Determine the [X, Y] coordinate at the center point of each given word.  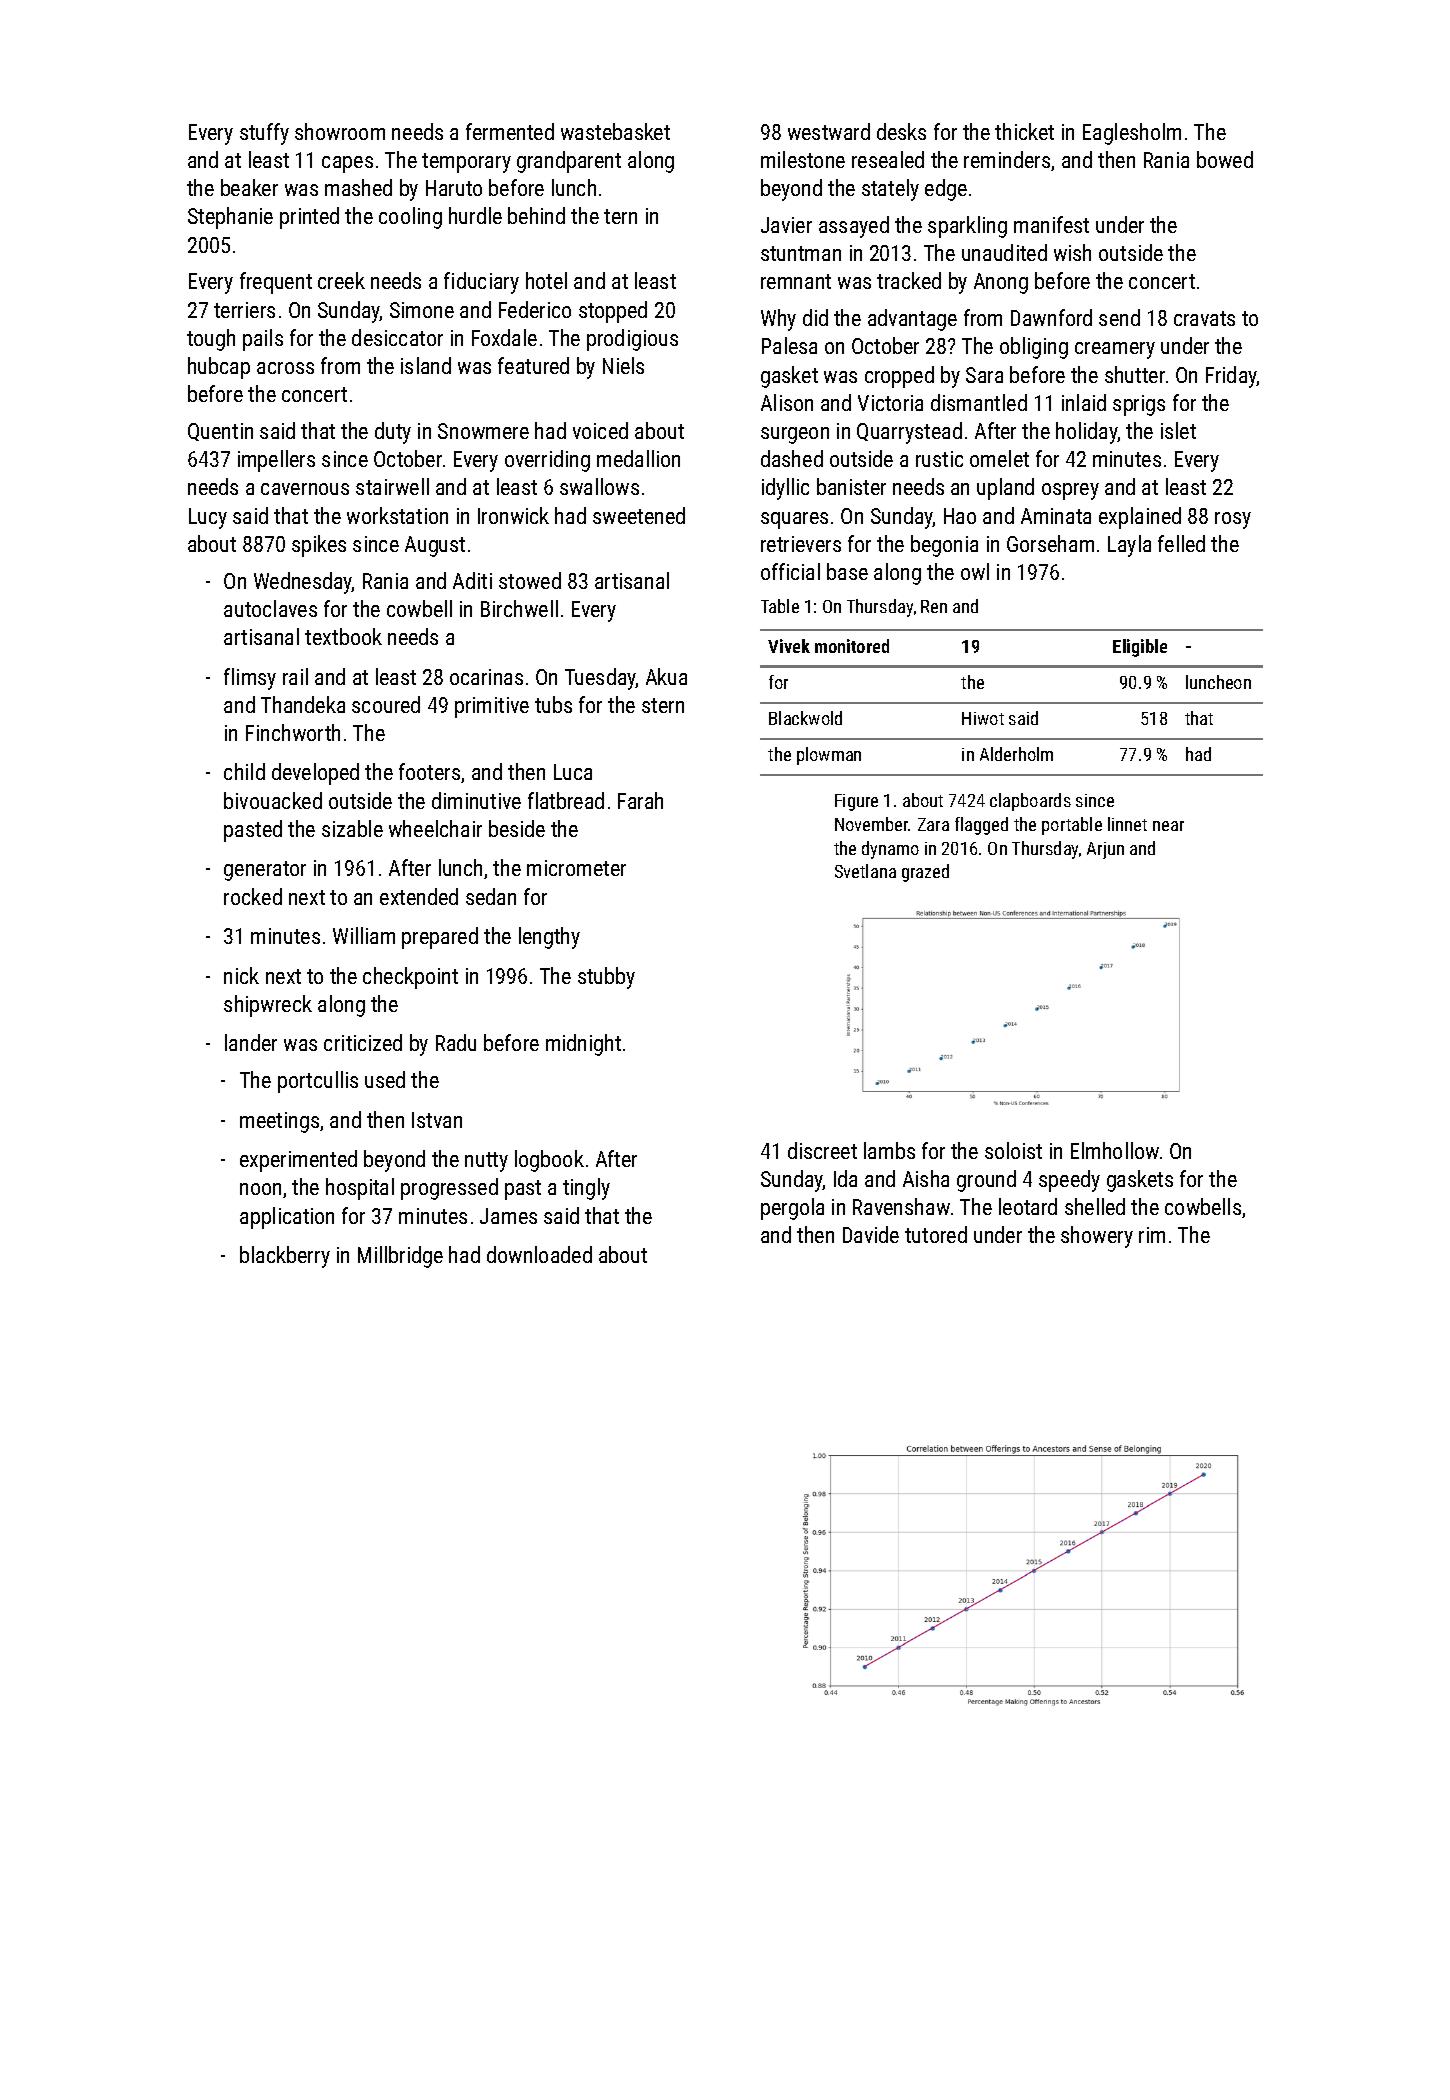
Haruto [454, 188]
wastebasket [615, 131]
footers [429, 771]
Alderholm [1016, 754]
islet [1178, 430]
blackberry [285, 1257]
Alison [787, 402]
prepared [440, 938]
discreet [822, 1150]
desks [901, 131]
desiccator [397, 337]
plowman [829, 756]
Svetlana [865, 871]
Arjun [1105, 850]
